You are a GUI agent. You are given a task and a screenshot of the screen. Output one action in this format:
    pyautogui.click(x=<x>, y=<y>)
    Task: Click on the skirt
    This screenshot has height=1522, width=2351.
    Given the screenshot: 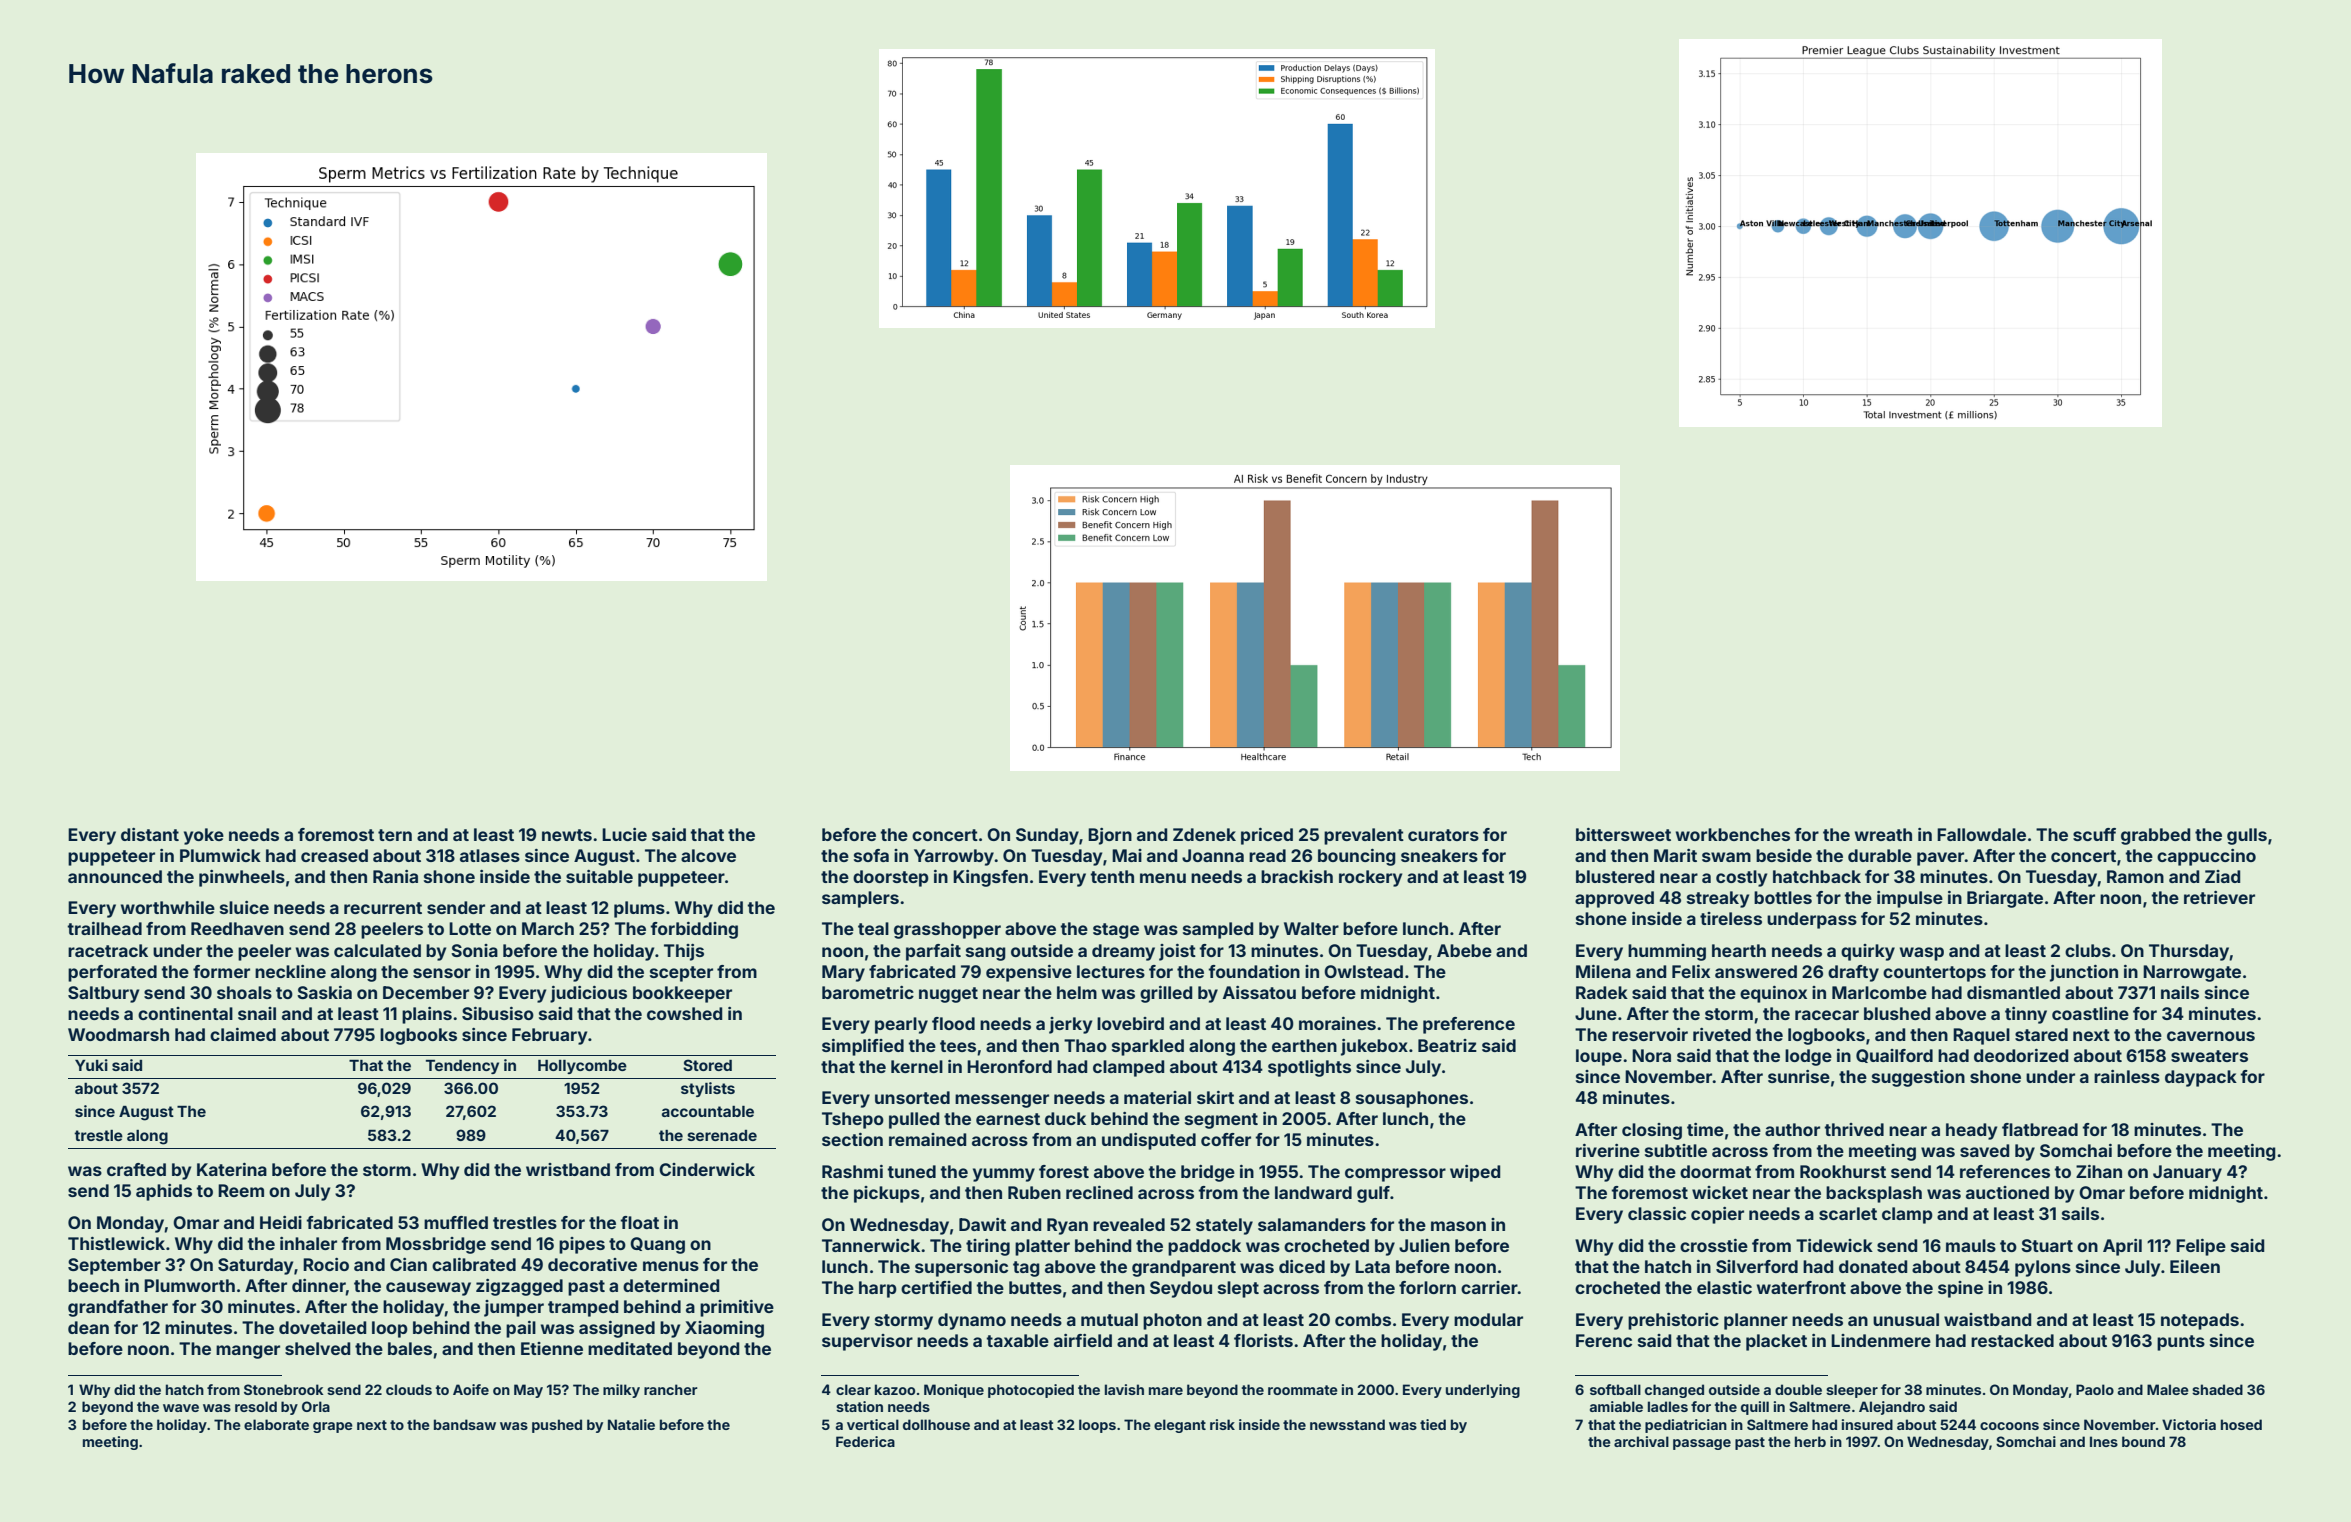 What is the action you would take?
    pyautogui.click(x=1215, y=1097)
